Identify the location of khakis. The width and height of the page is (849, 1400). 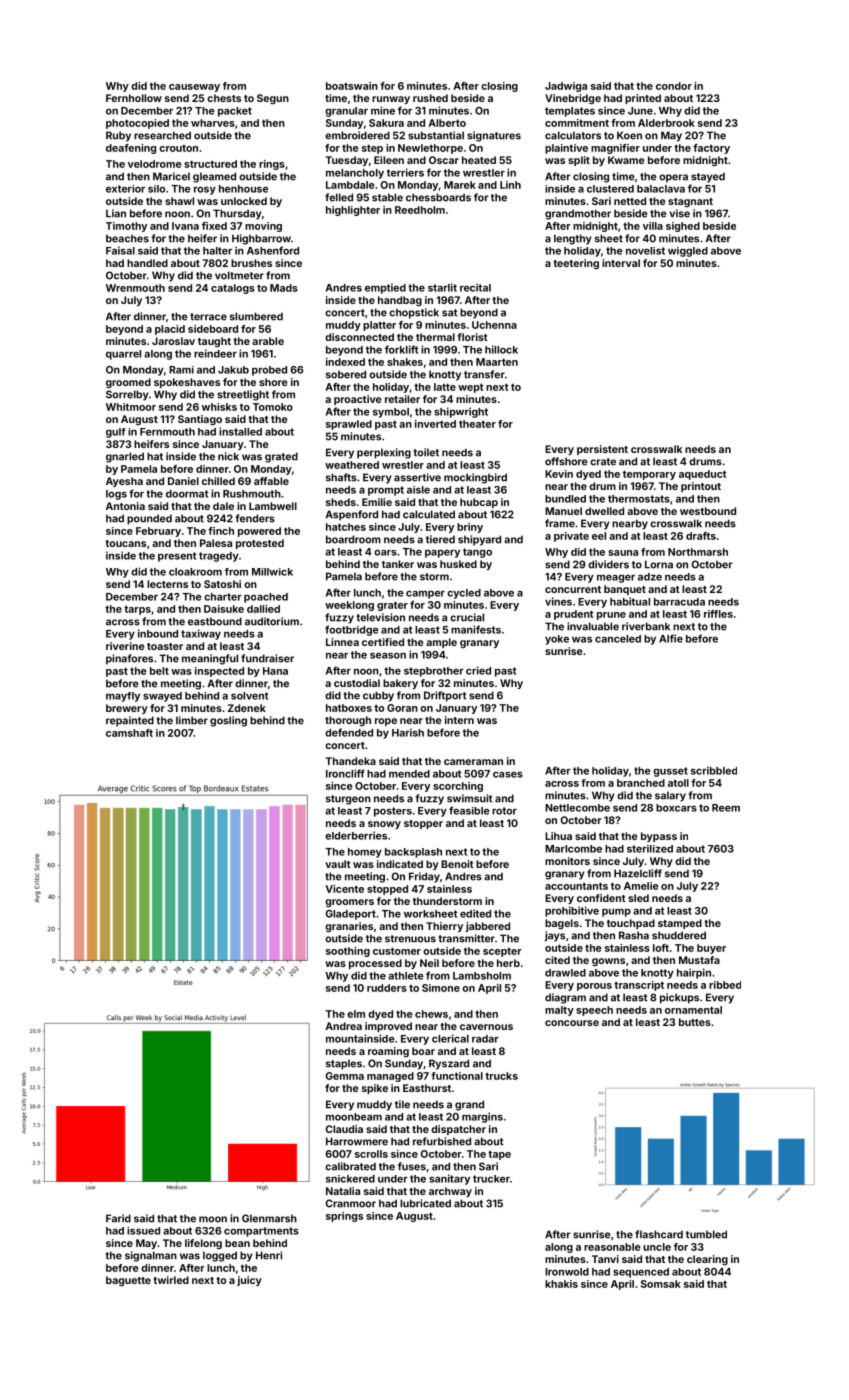
(561, 1284).
